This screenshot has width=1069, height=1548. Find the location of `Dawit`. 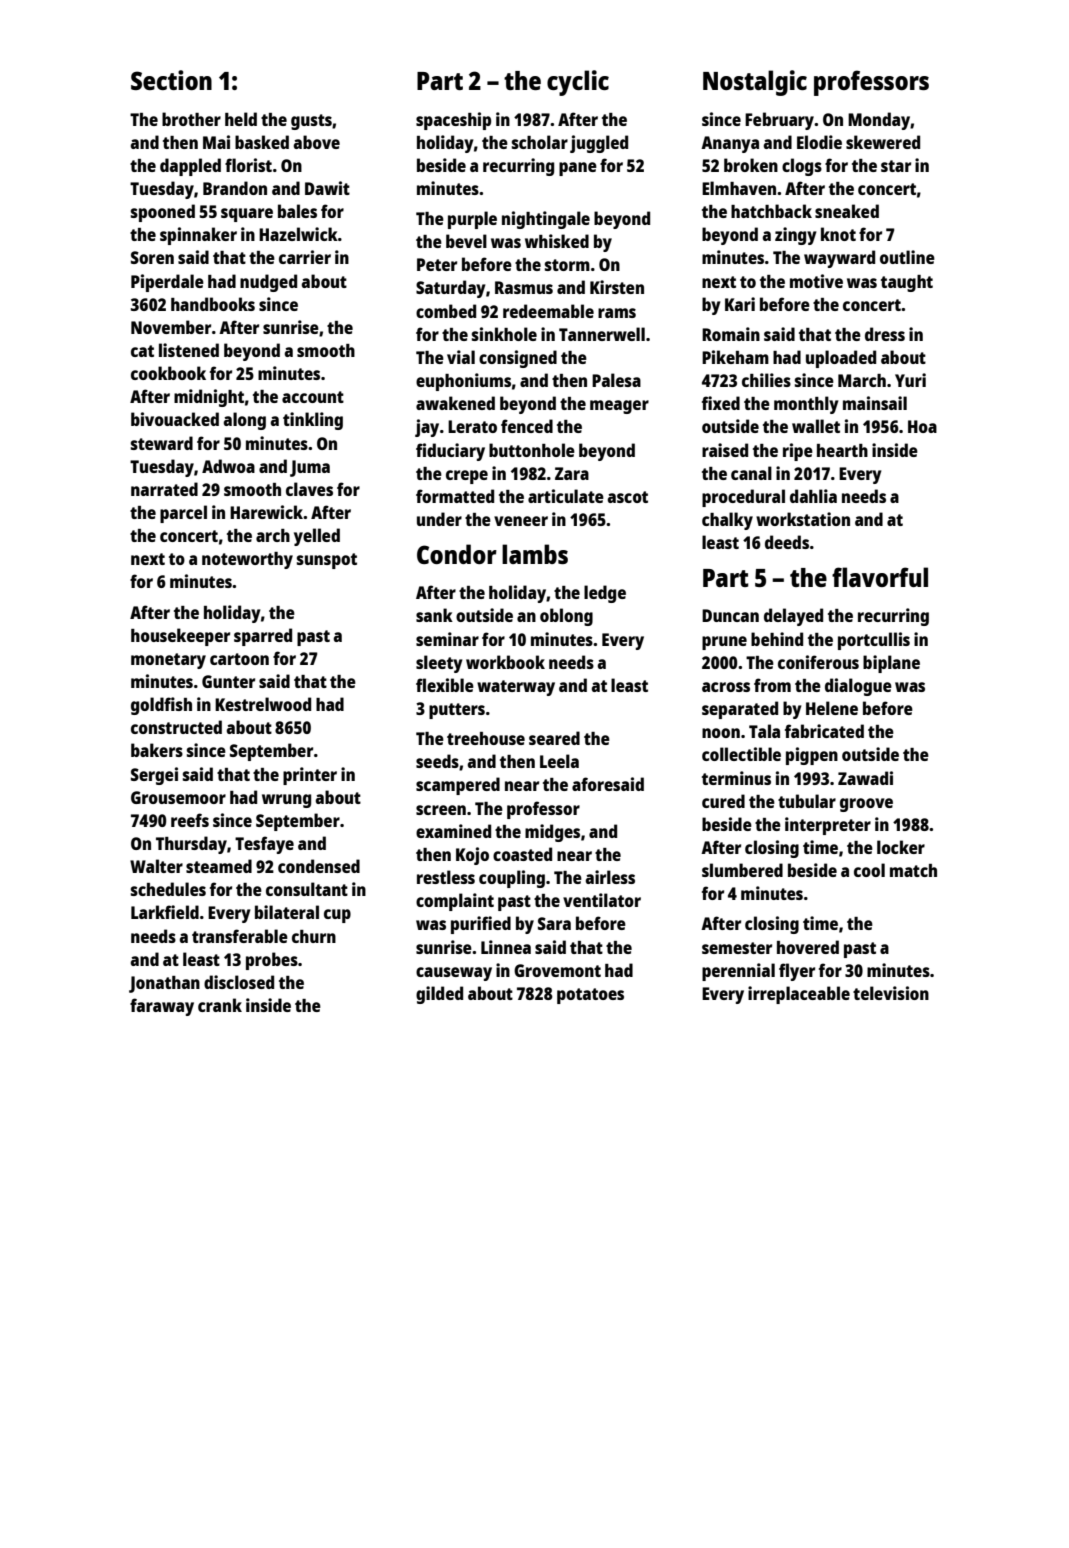

Dawit is located at coordinates (327, 188).
